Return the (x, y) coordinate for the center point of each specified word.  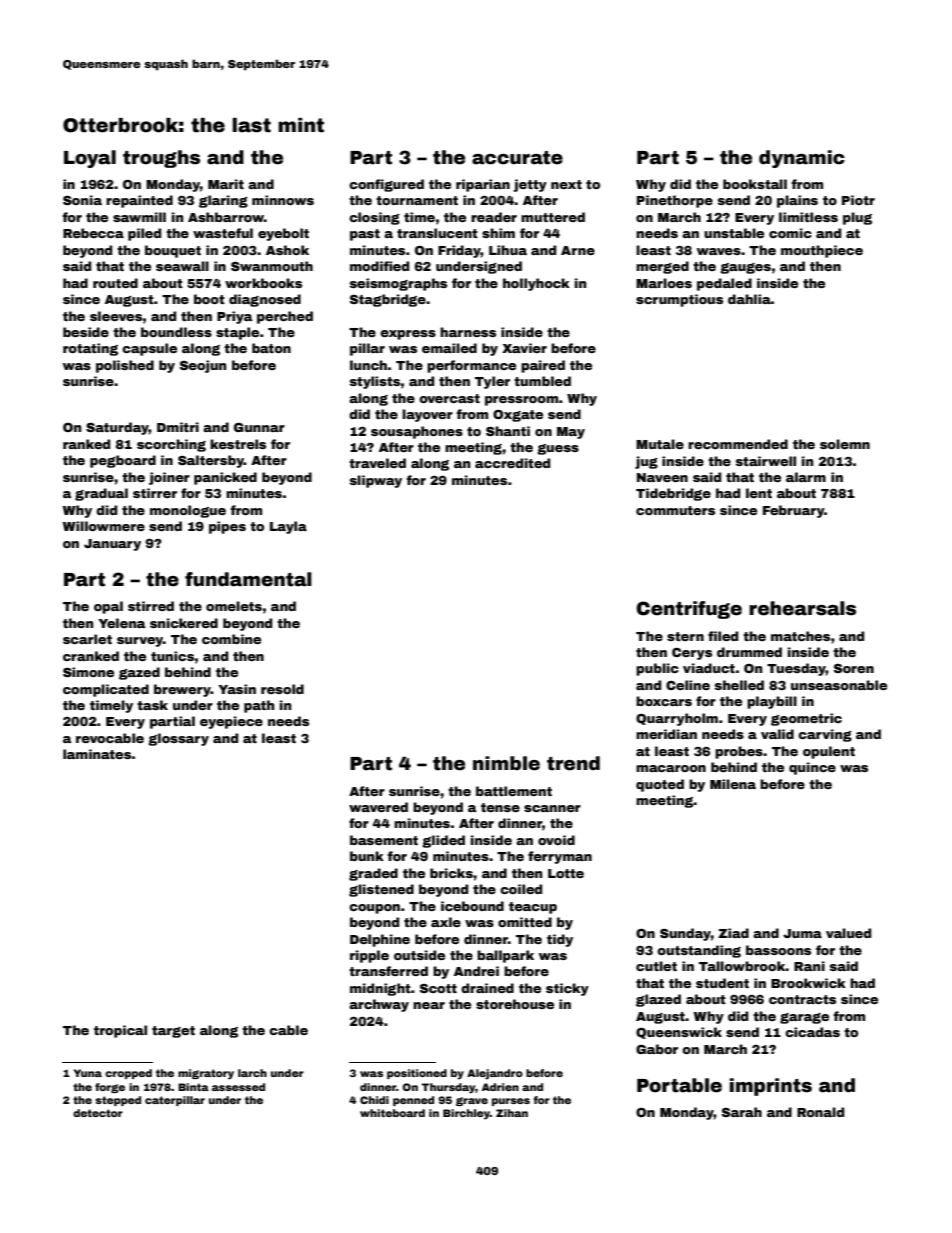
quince (812, 768)
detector (98, 1113)
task (152, 705)
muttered (553, 217)
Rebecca (93, 233)
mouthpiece (822, 251)
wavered (378, 807)
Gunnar (259, 427)
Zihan (512, 1113)
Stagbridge (388, 300)
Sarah (742, 1112)
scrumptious (679, 300)
